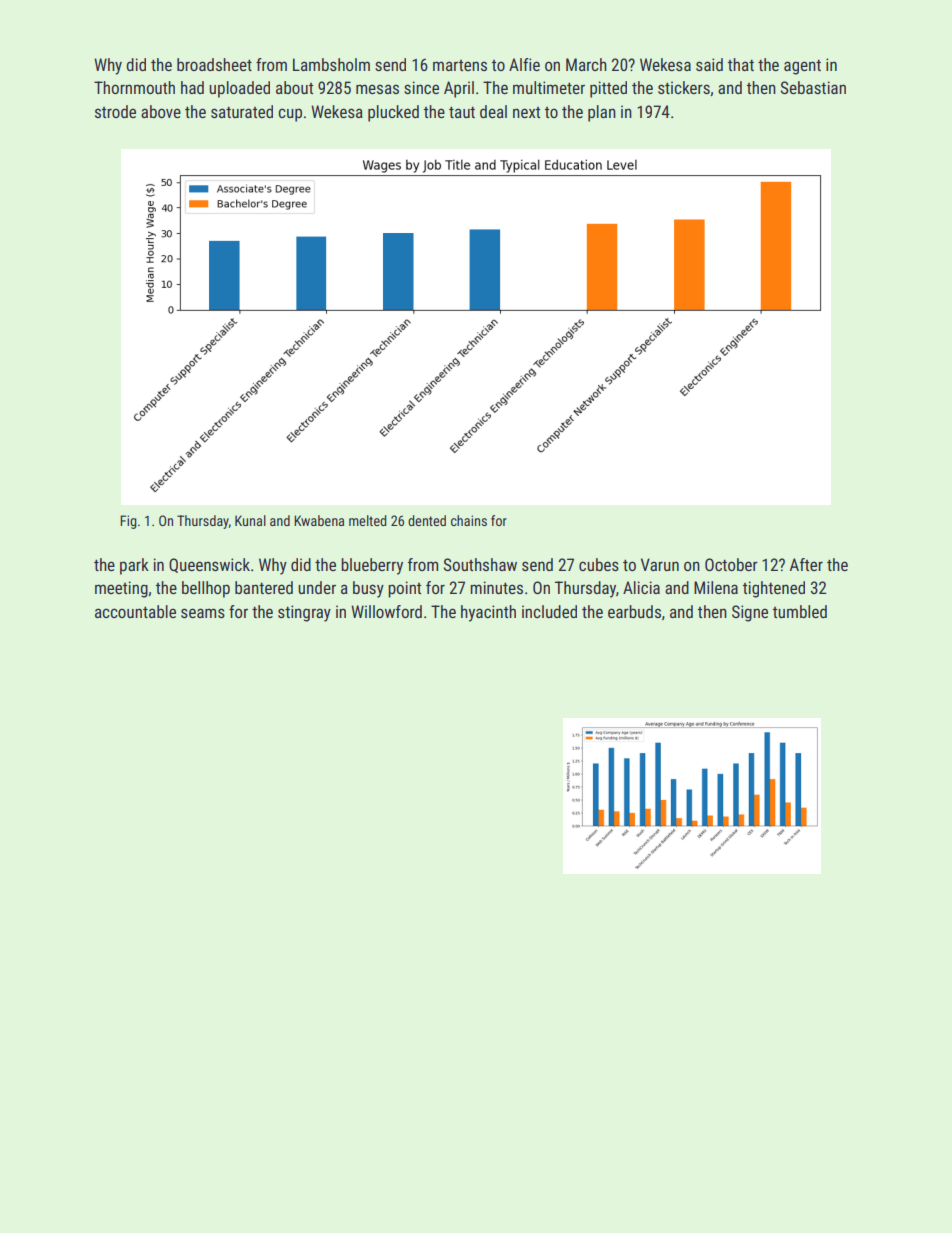 This screenshot has width=952, height=1233. Describe the element at coordinates (427, 520) in the screenshot. I see `dented` at that location.
